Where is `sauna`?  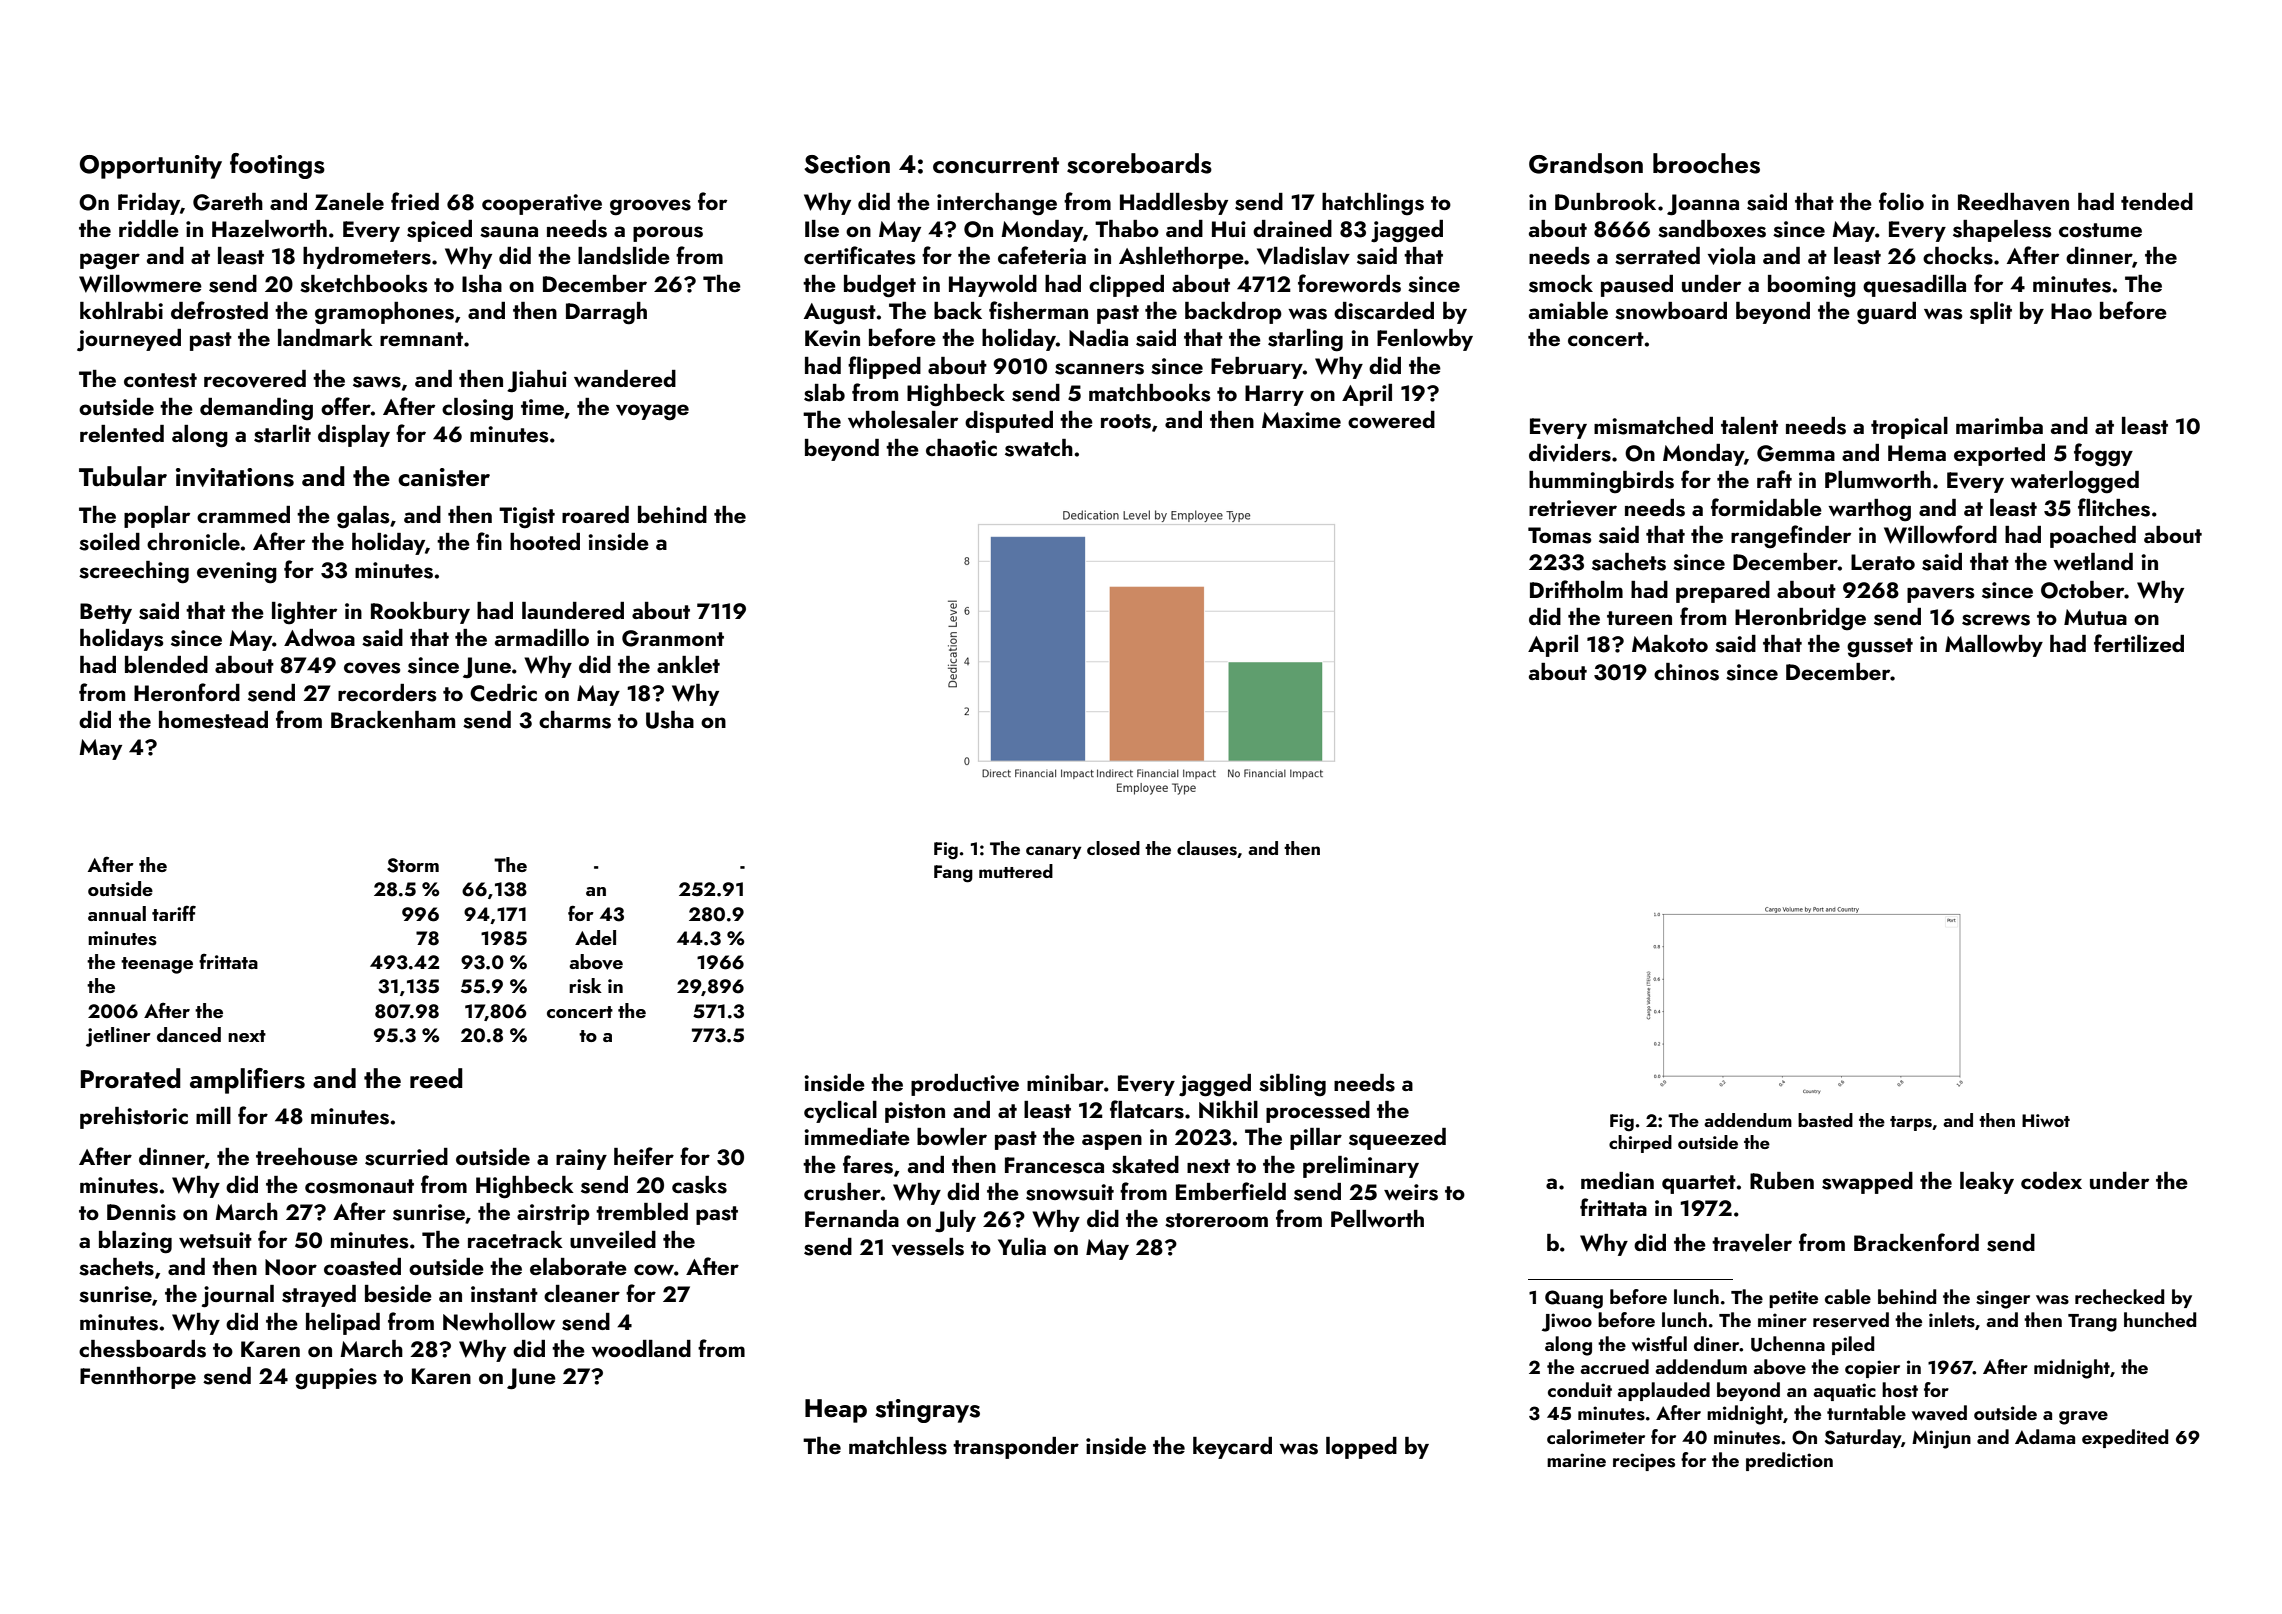
sauna is located at coordinates (509, 232).
